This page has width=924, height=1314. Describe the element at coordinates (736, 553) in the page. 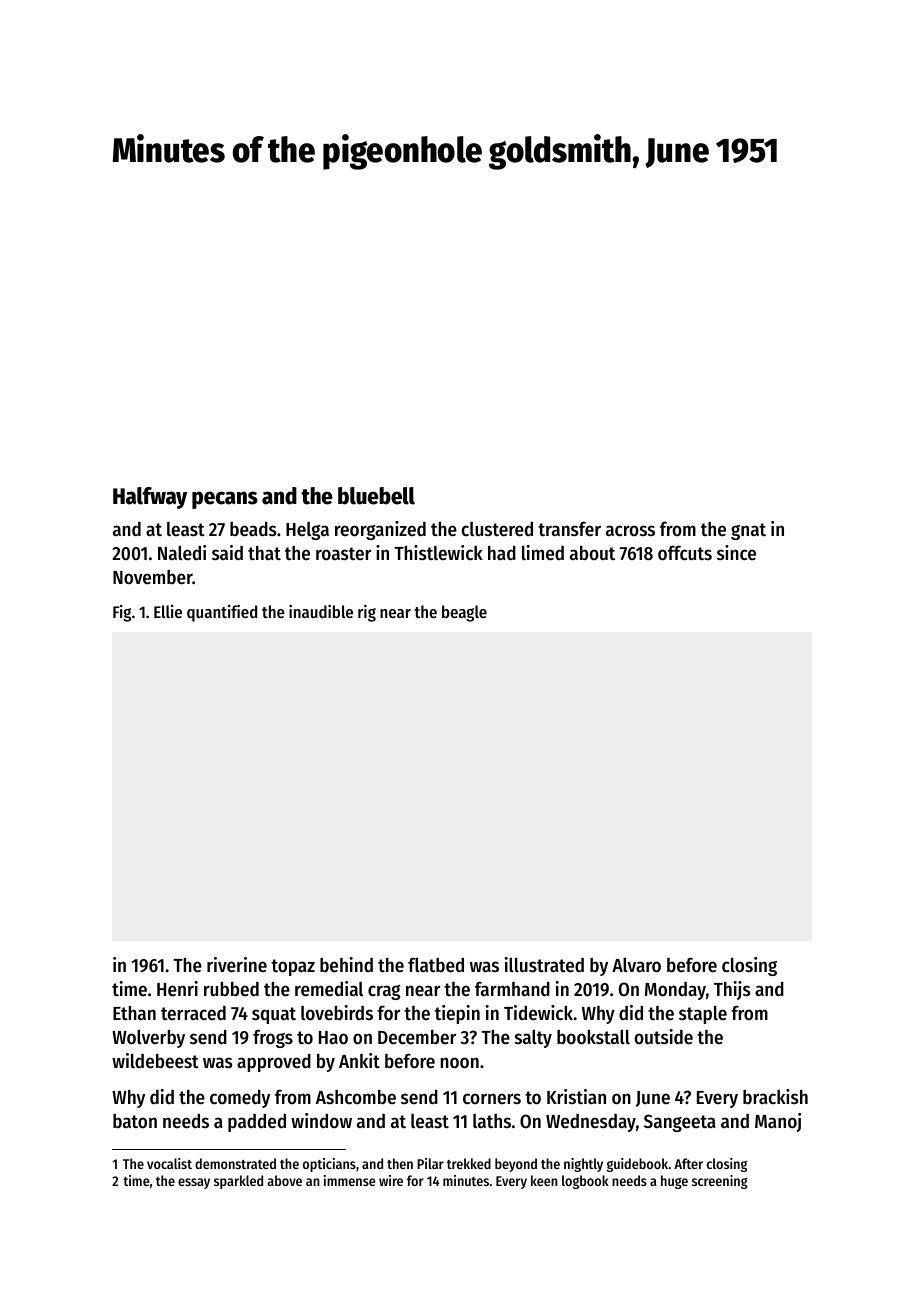

I see `since` at that location.
